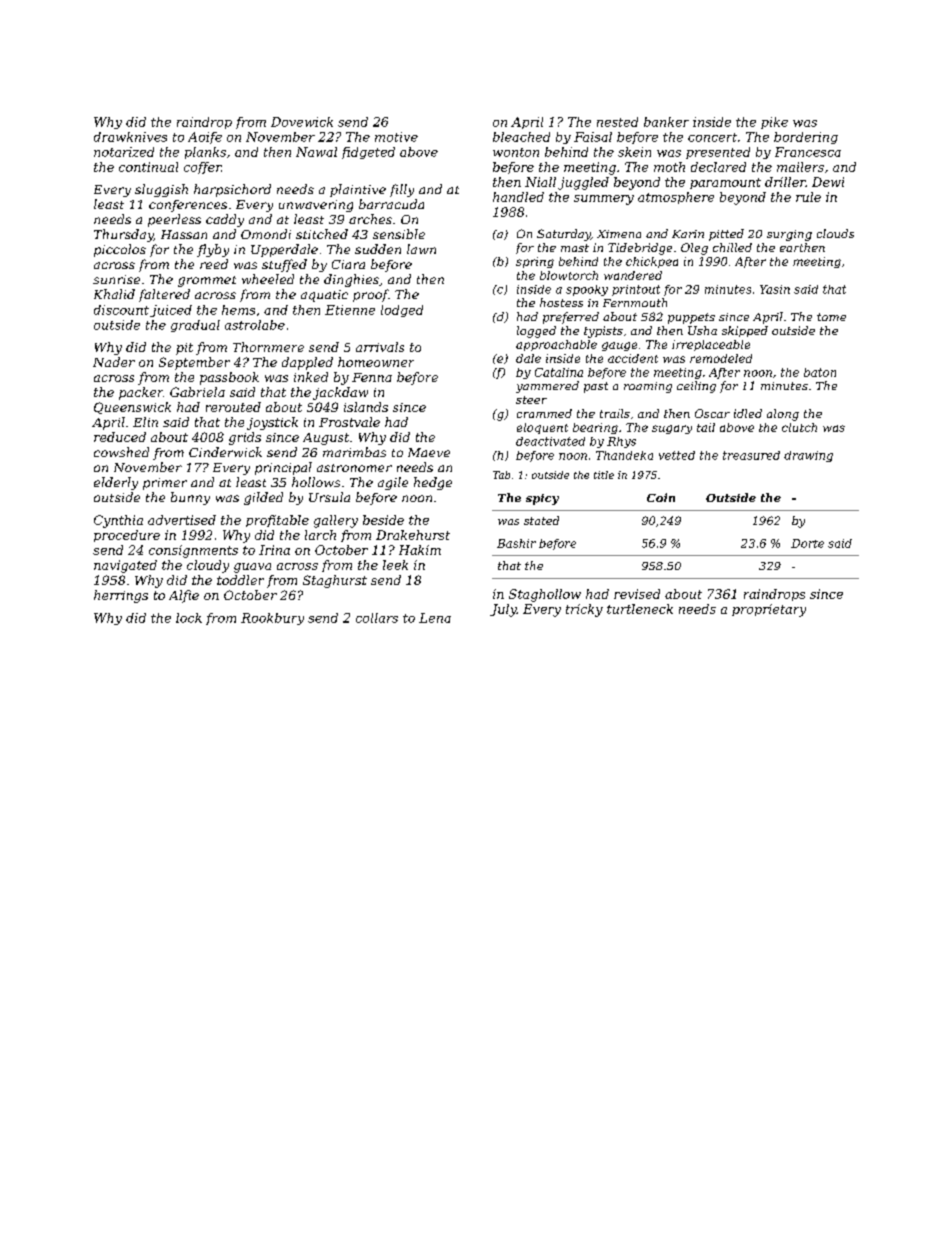 This document has width=952, height=1233. I want to click on harpsichord, so click(232, 190).
